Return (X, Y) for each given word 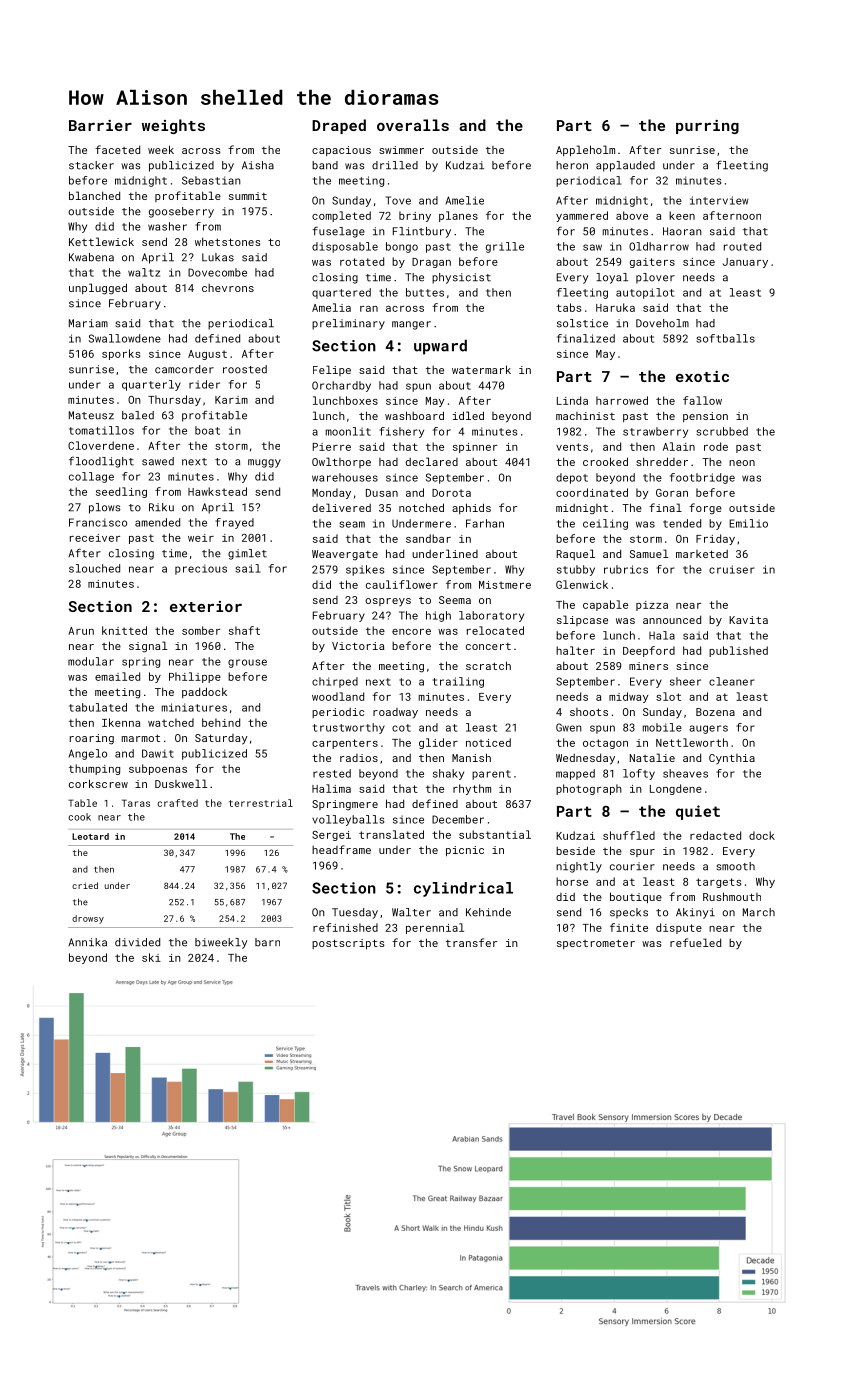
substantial (495, 834)
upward (440, 347)
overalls (413, 125)
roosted (245, 369)
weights (173, 126)
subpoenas (158, 769)
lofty (639, 774)
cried (85, 885)
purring (707, 127)
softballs (725, 338)
